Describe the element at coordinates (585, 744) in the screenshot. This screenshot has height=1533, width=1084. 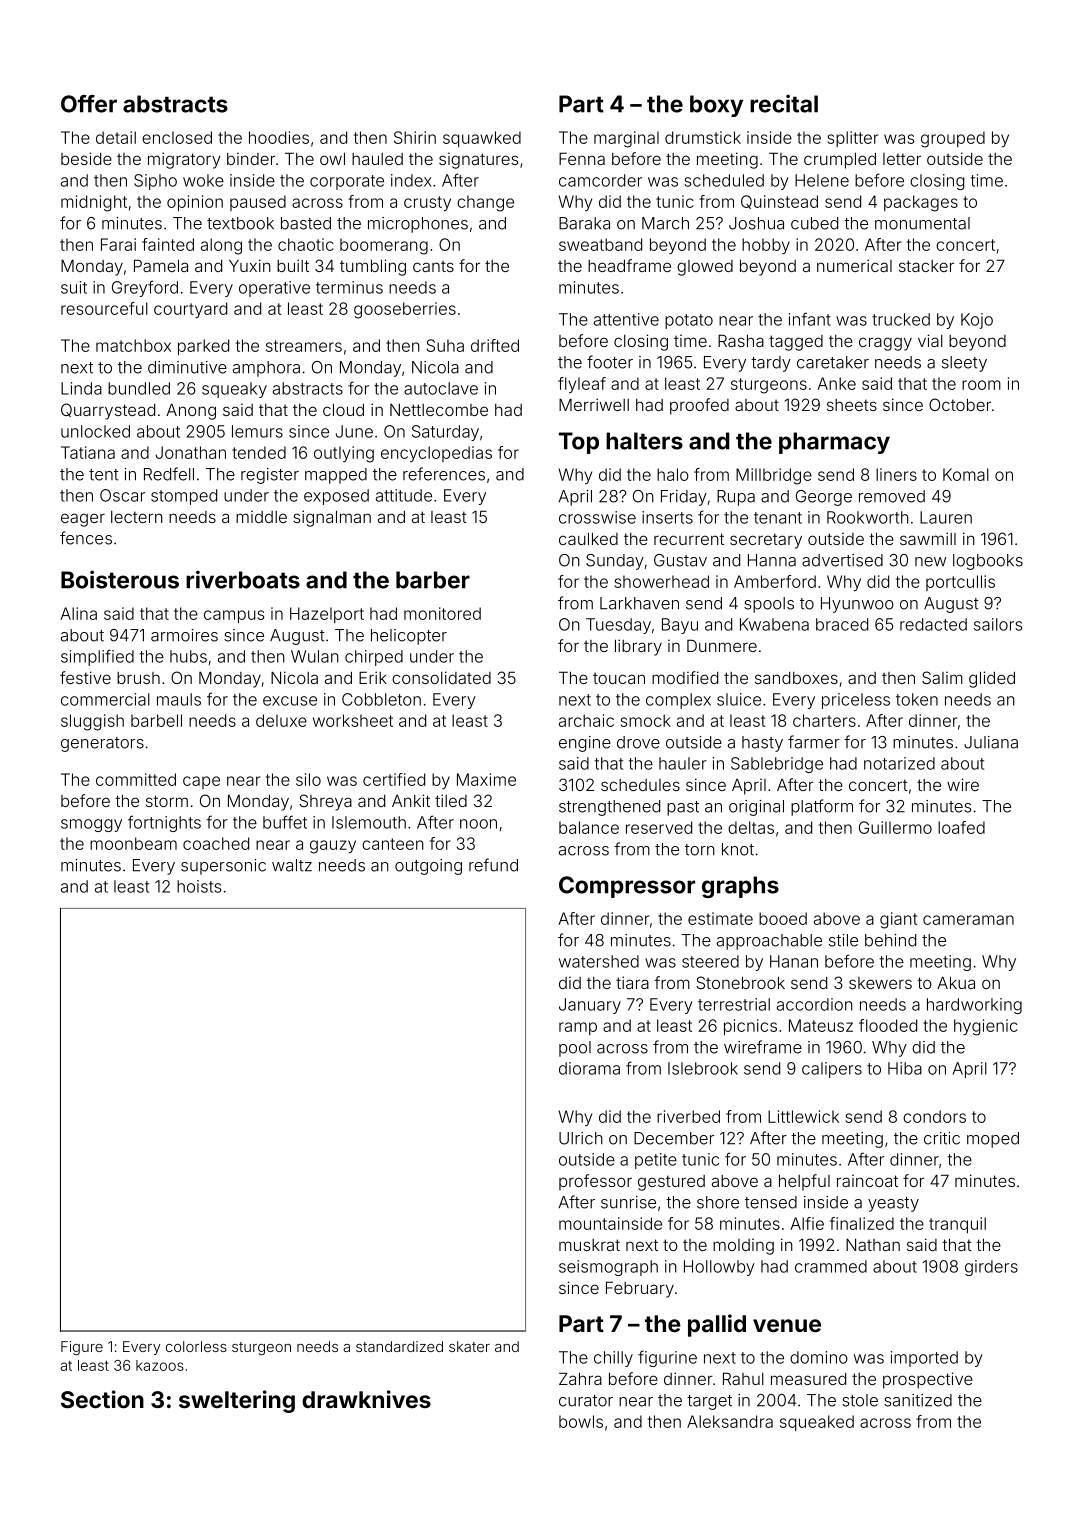
I see `engine` at that location.
